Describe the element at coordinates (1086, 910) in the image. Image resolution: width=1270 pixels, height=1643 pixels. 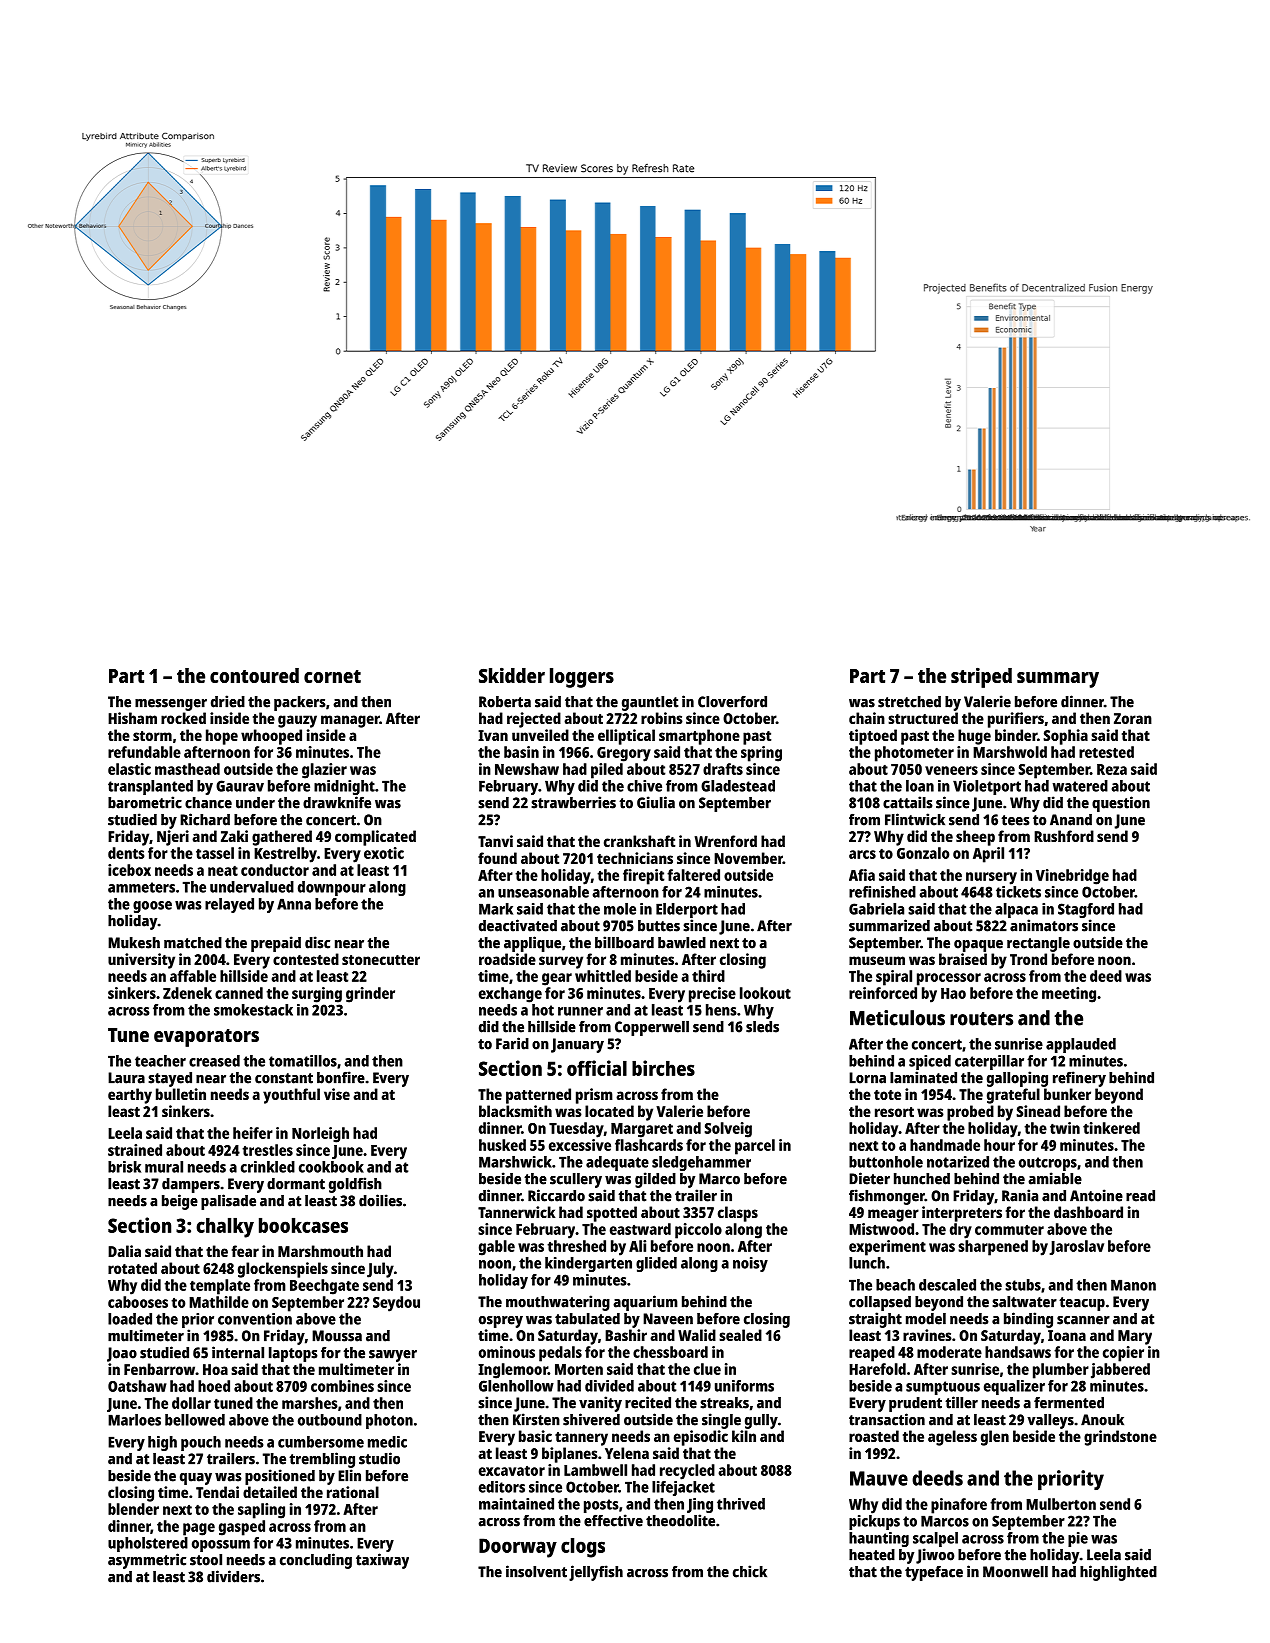
I see `Stagford` at that location.
